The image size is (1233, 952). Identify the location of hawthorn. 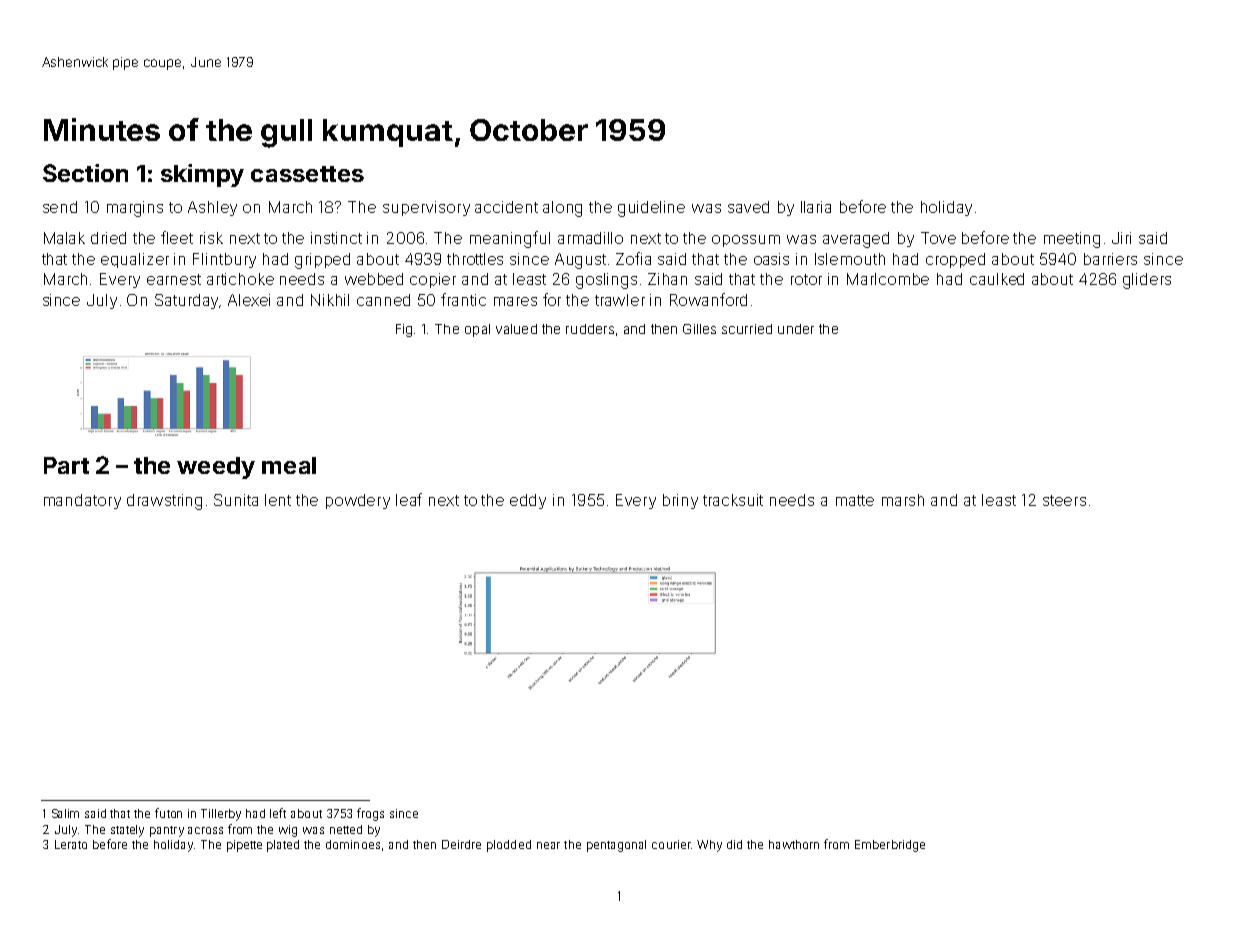
(794, 844).
